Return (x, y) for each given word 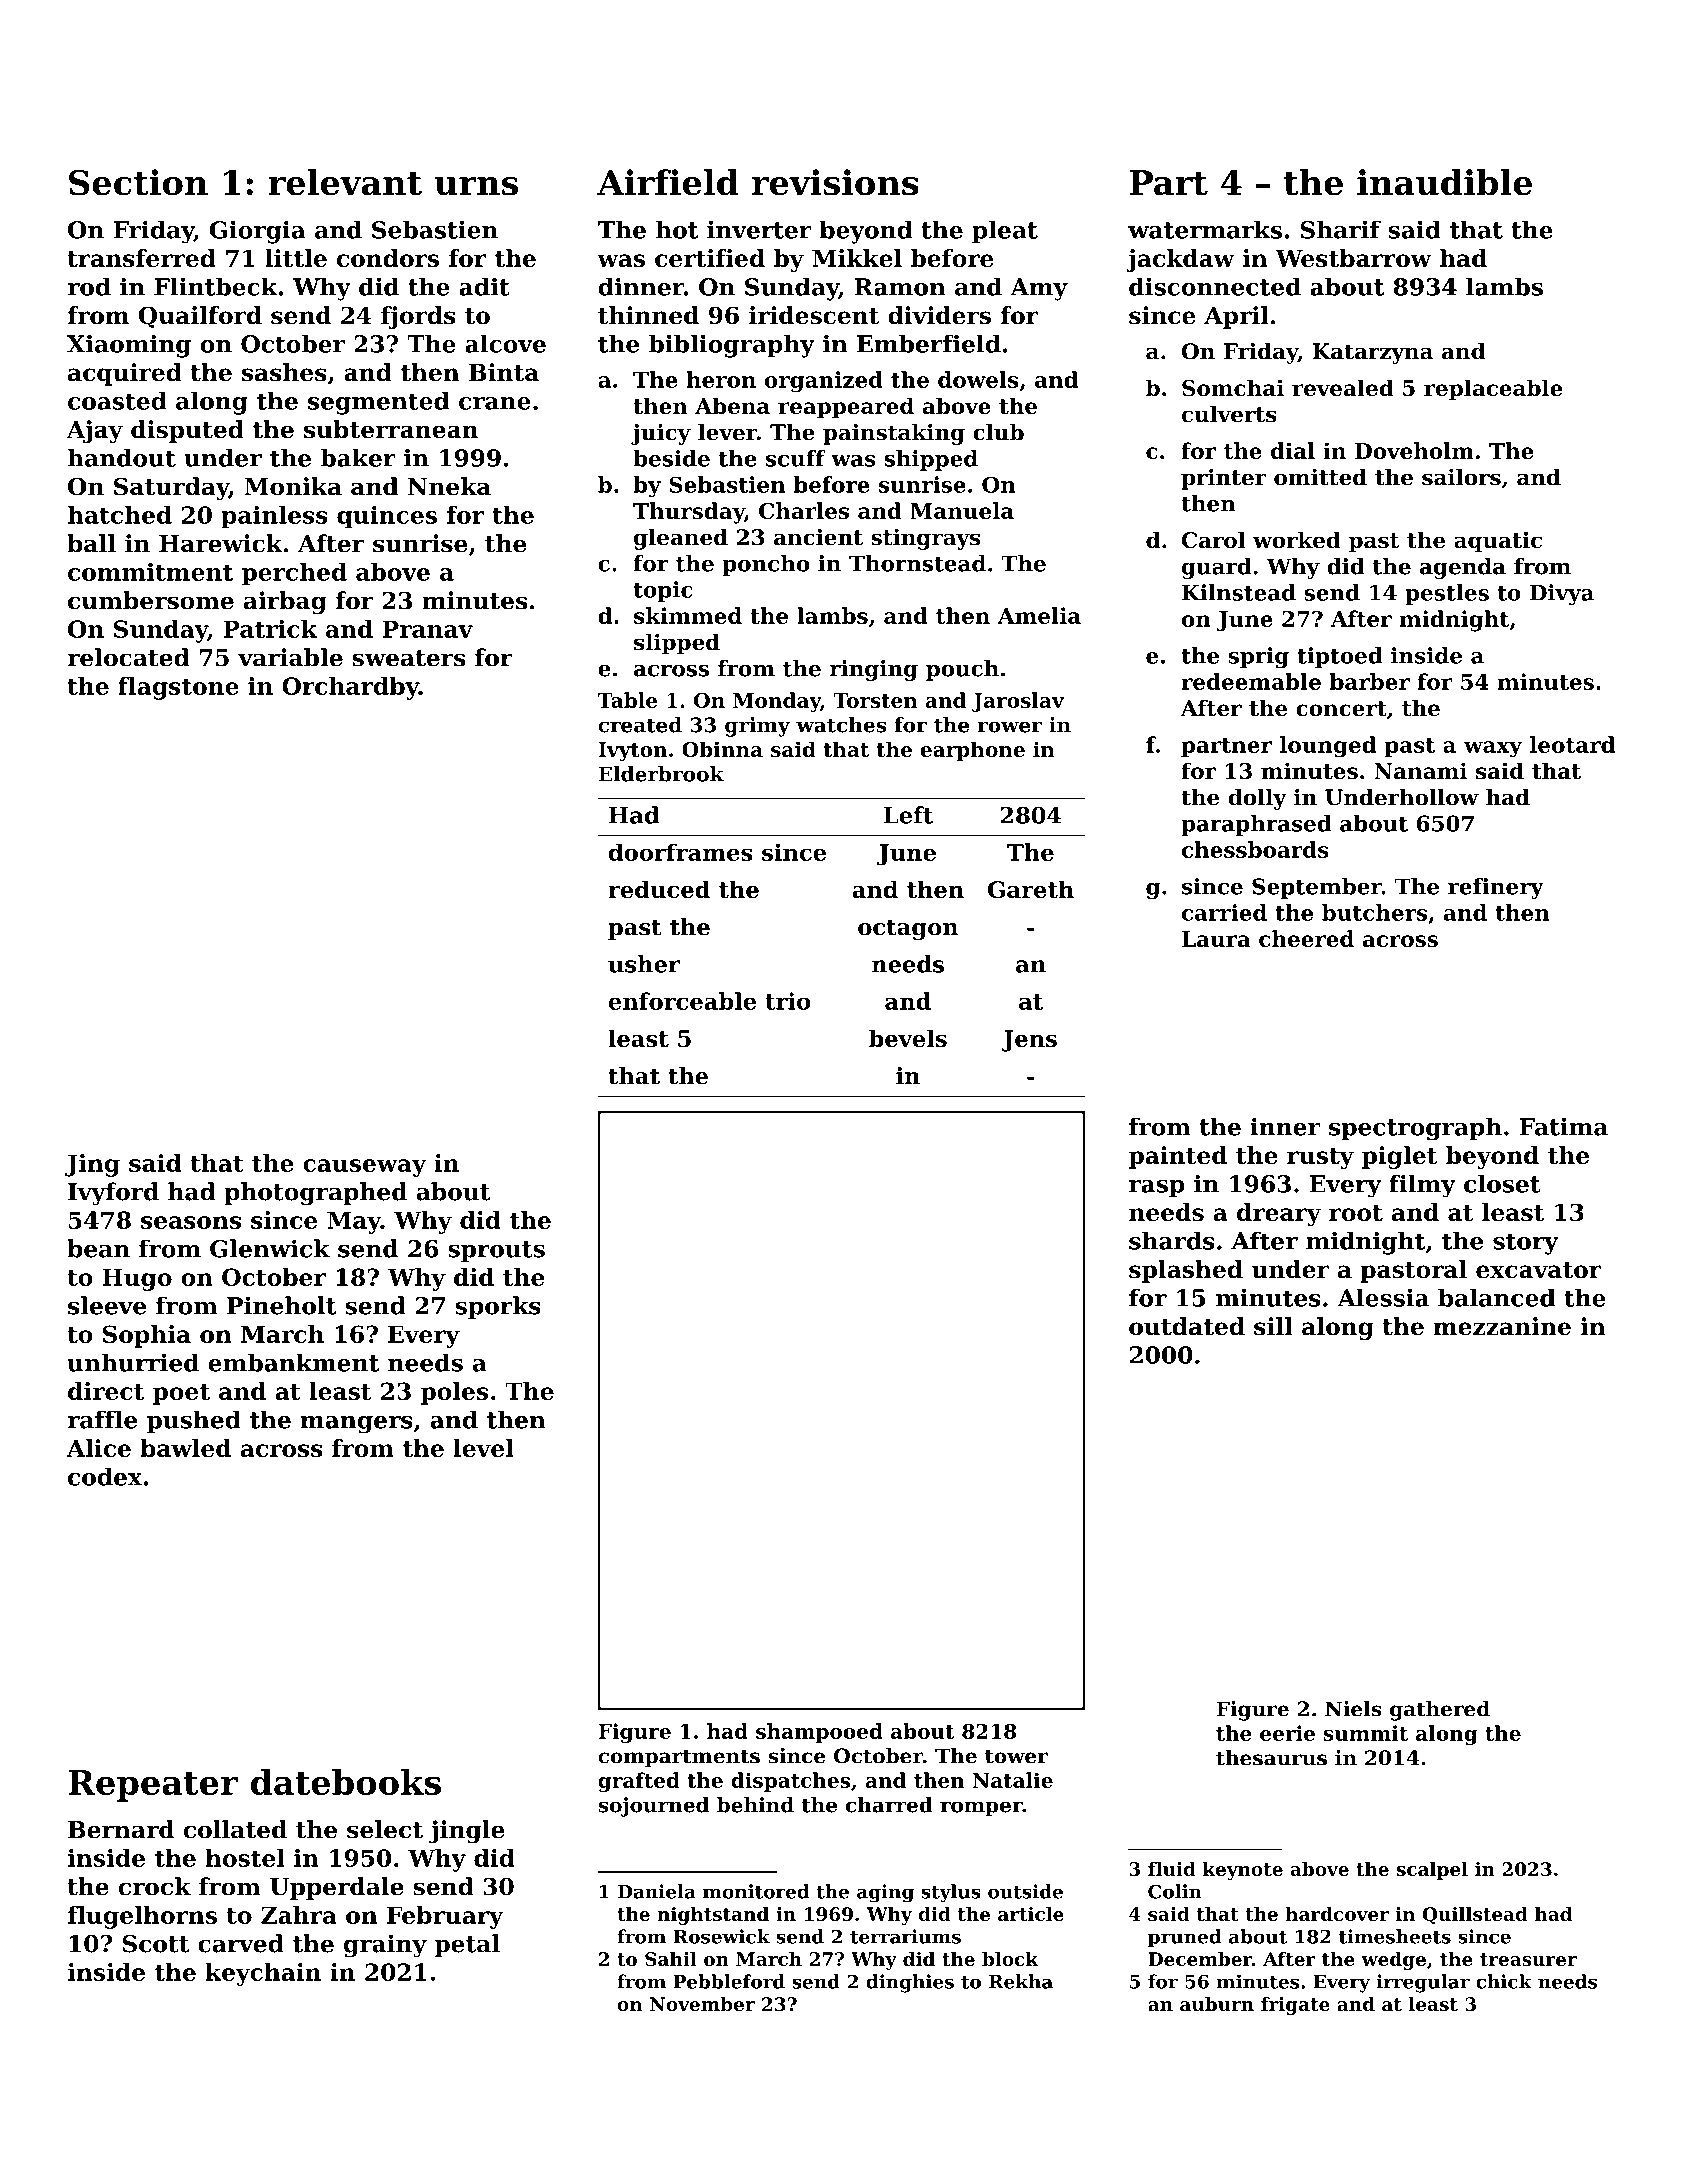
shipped (931, 460)
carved (241, 1943)
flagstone (178, 688)
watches (841, 725)
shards (1172, 1240)
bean (98, 1248)
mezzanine (1502, 1326)
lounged (1328, 747)
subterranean (391, 429)
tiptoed (1340, 657)
